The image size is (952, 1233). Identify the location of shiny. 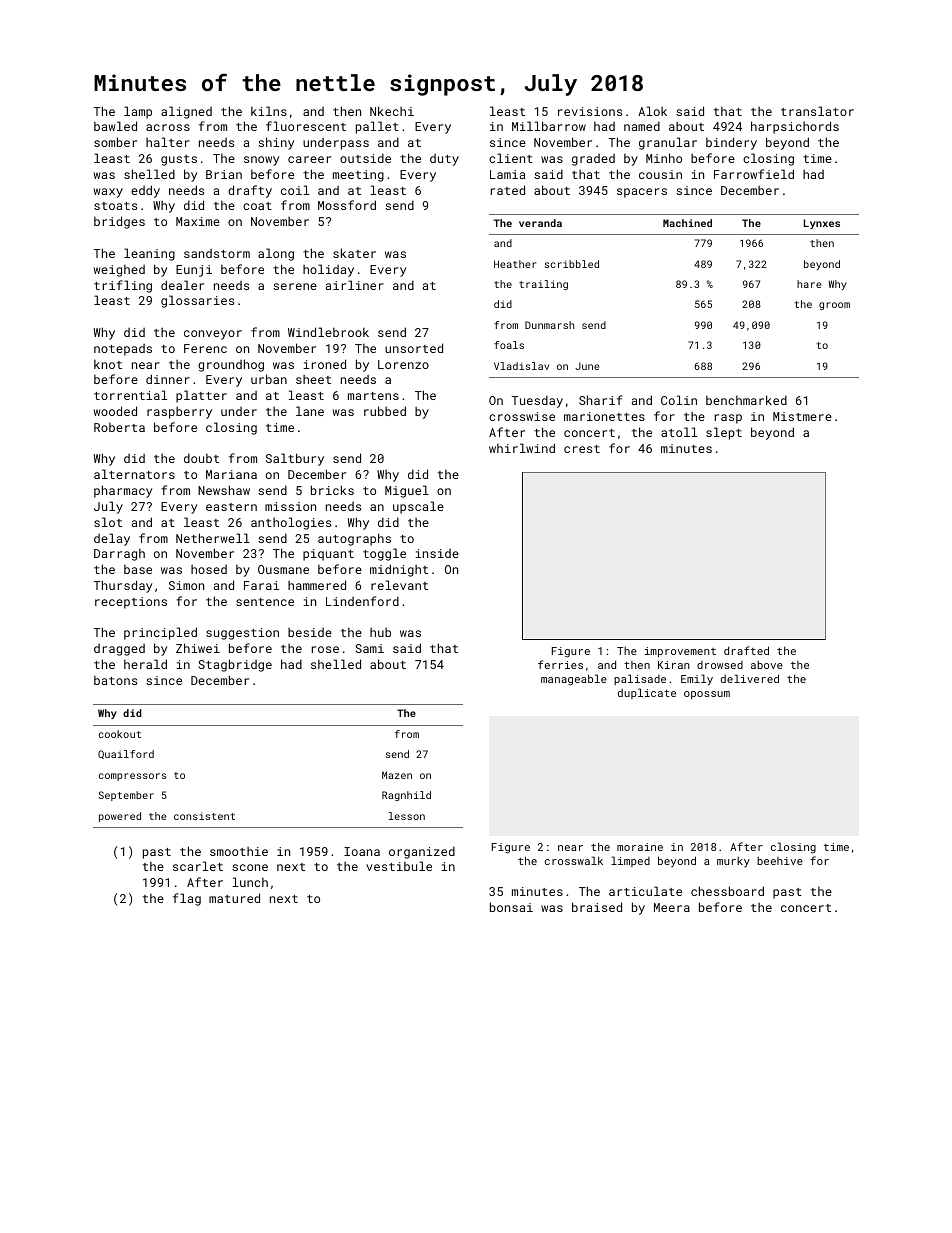
(276, 143).
